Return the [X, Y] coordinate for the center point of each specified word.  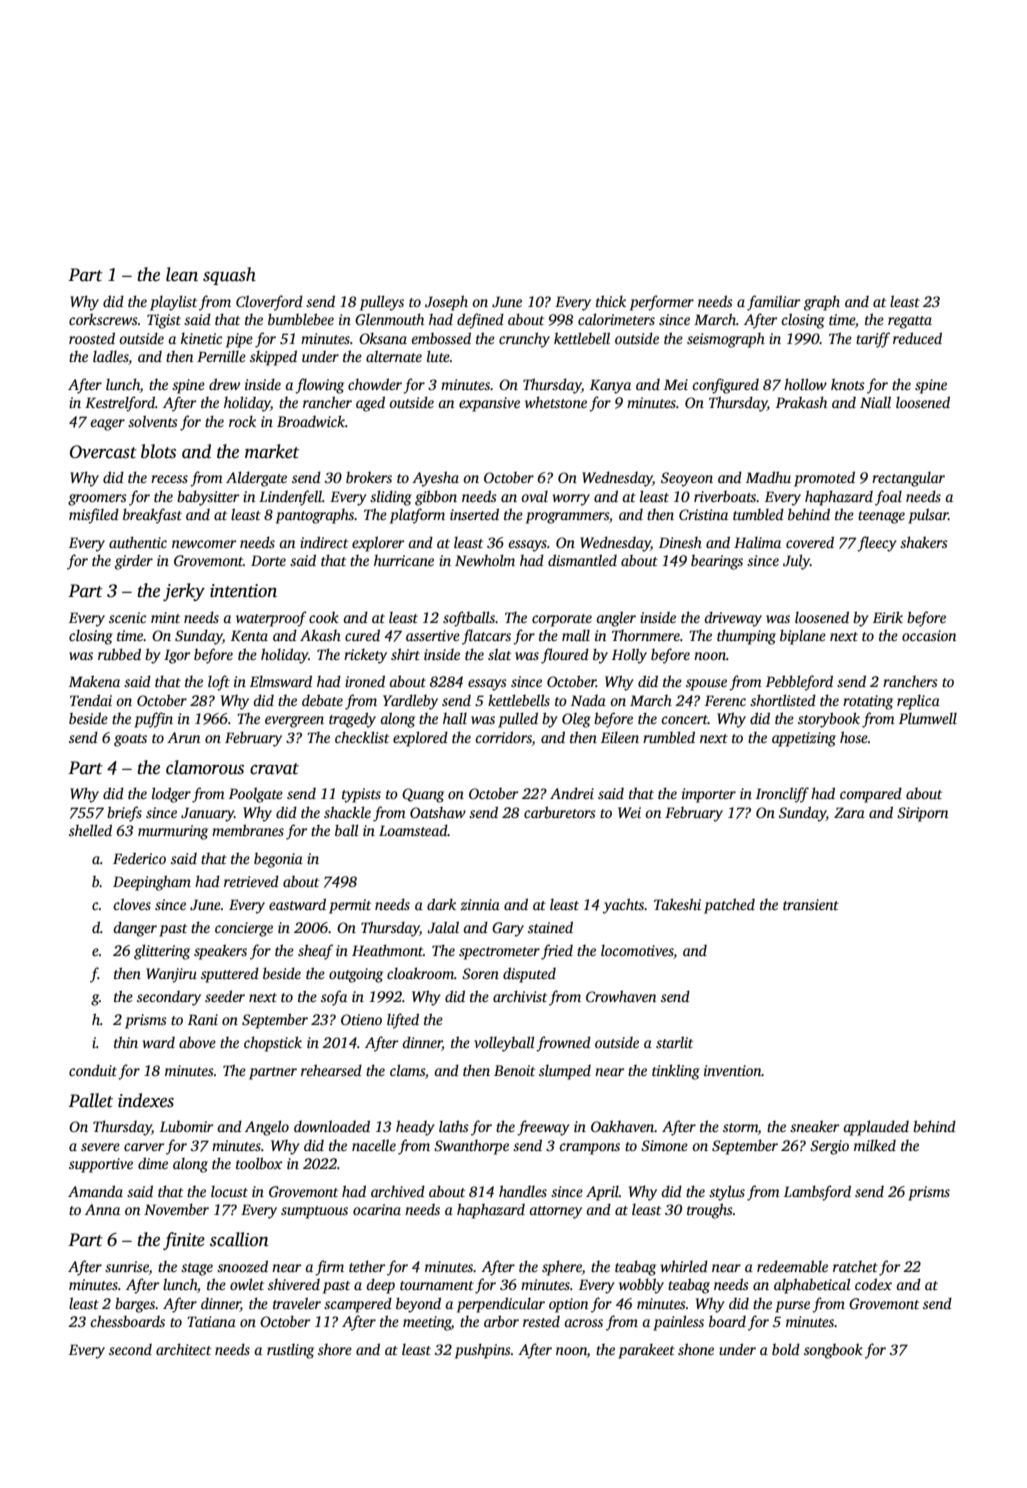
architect [183, 1349]
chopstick [273, 1044]
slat [499, 654]
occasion [929, 635]
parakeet [646, 1351]
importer [709, 795]
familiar [774, 303]
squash [229, 276]
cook [324, 617]
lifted [403, 1021]
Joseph [446, 303]
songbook [833, 1351]
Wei [629, 812]
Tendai [91, 700]
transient [811, 904]
